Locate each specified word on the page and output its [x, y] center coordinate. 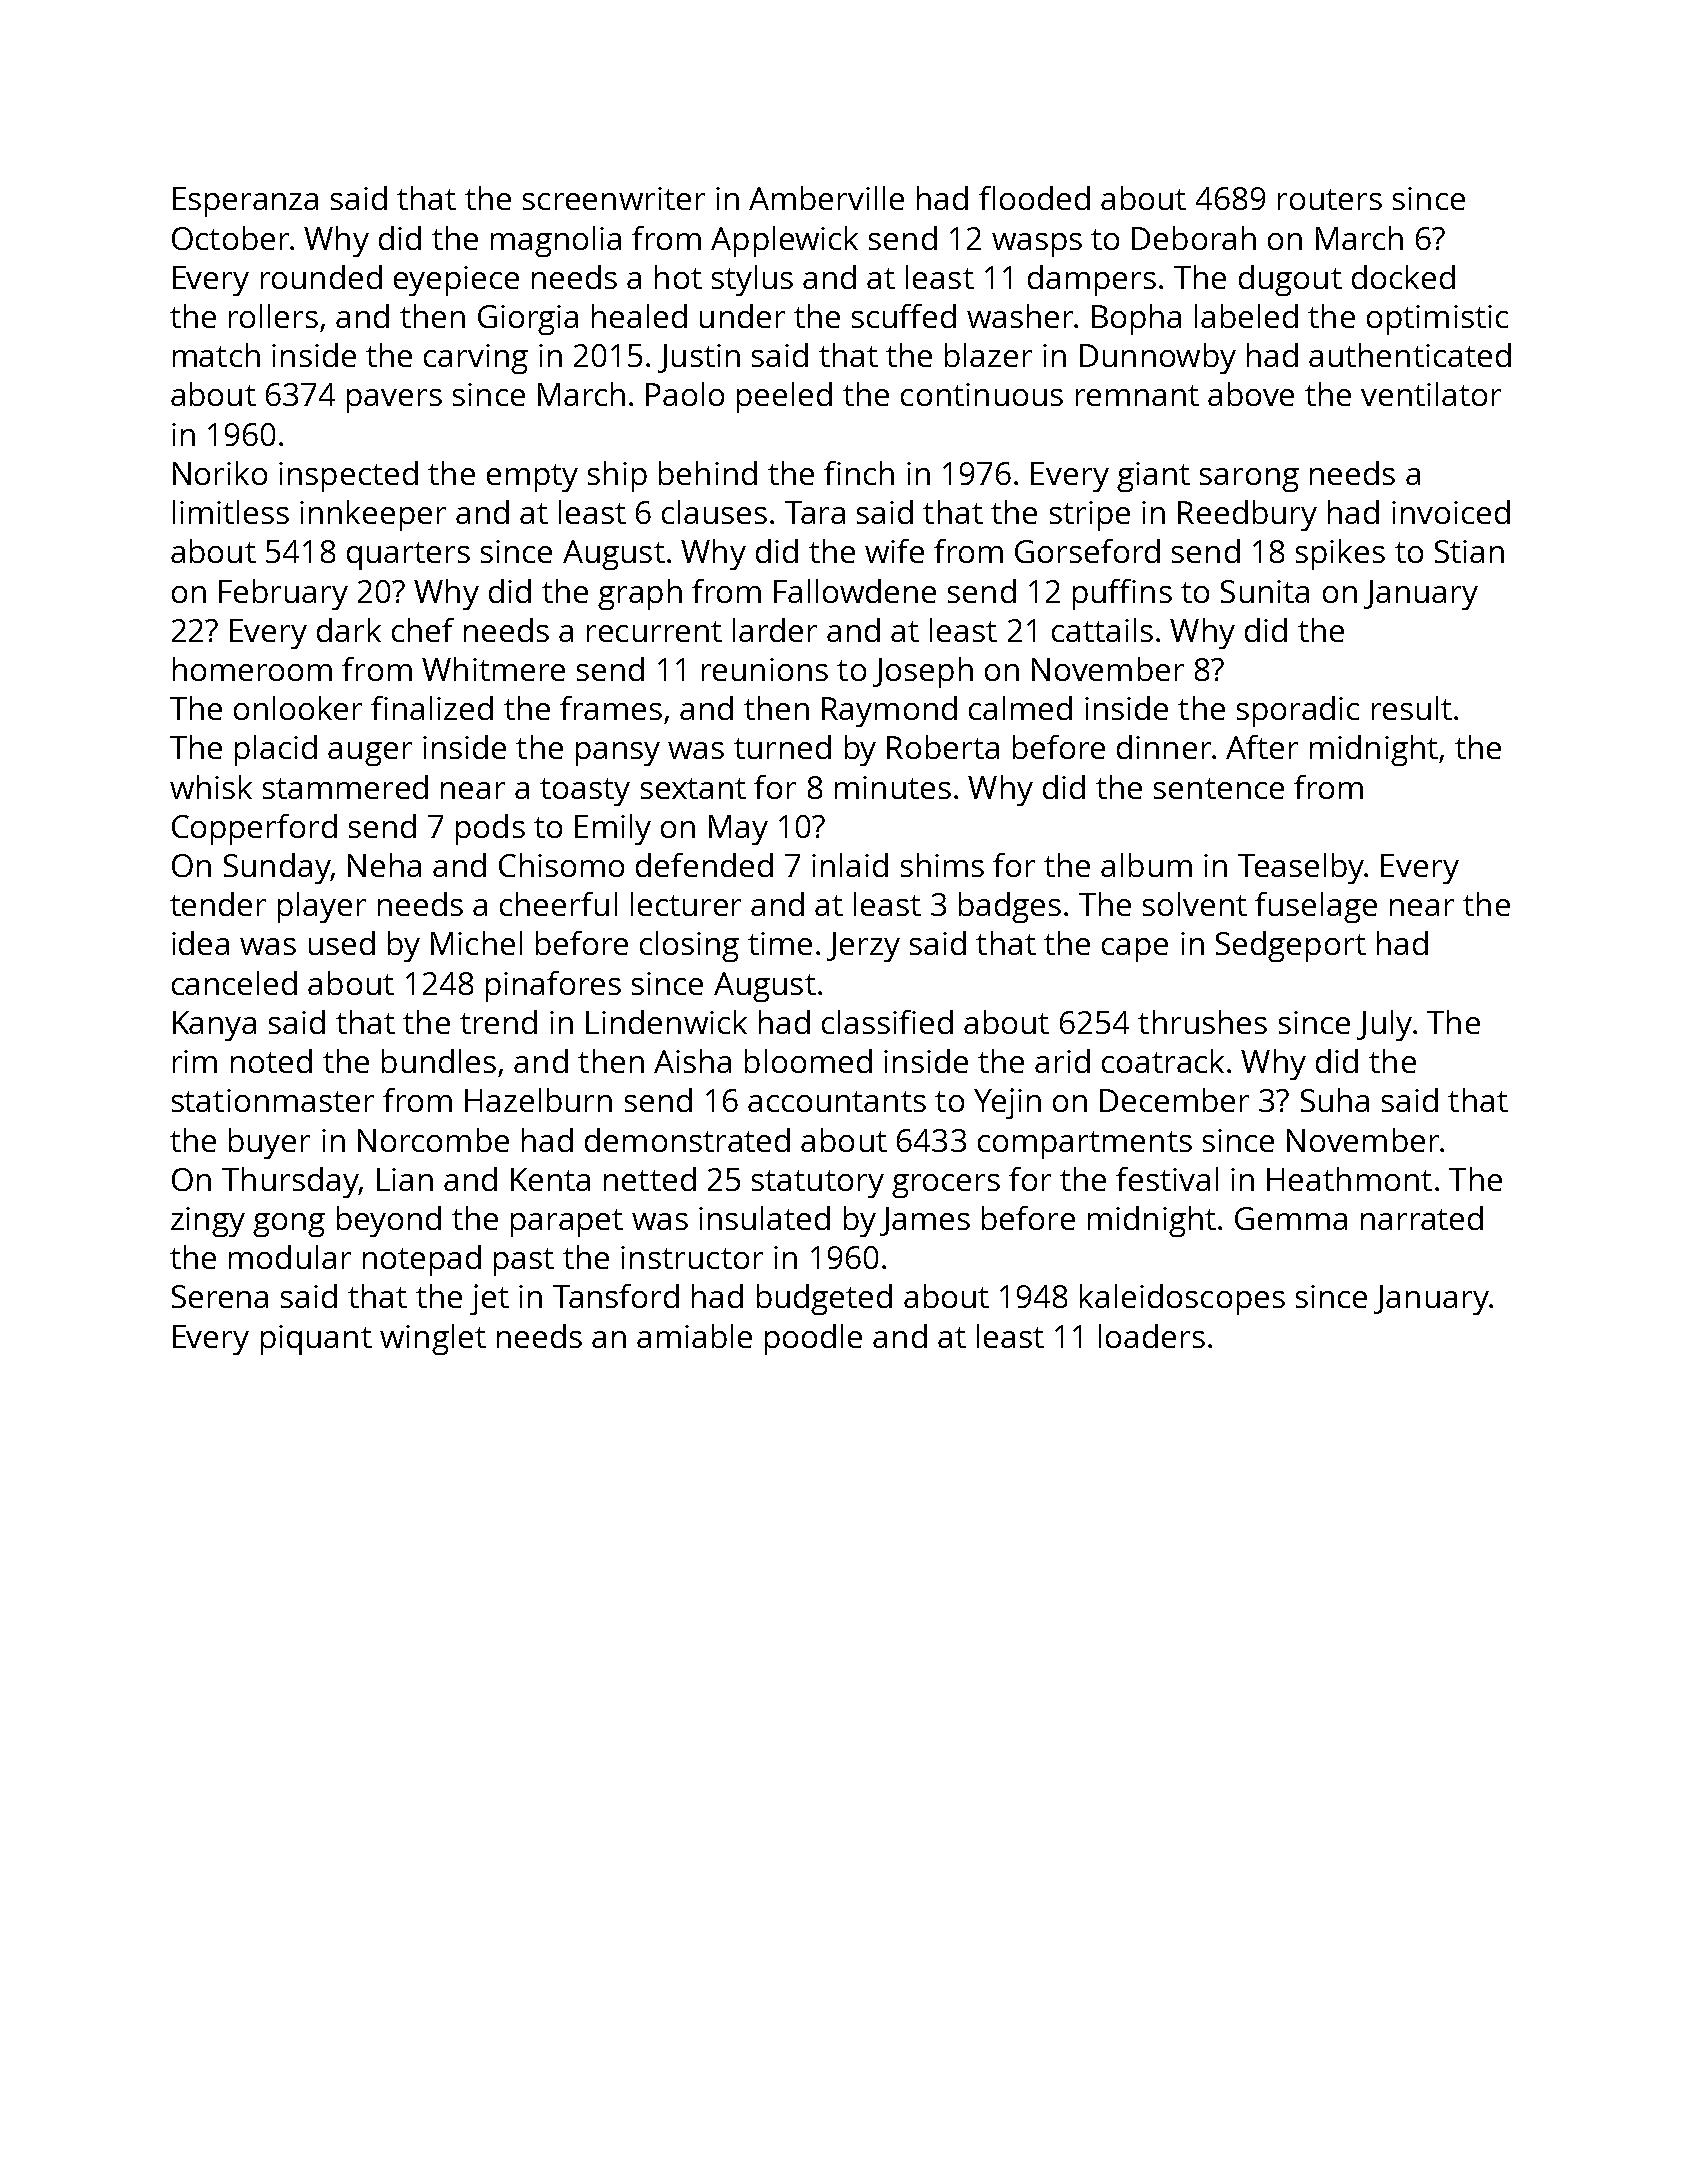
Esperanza [245, 202]
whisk [211, 787]
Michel [476, 943]
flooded [1034, 198]
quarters [408, 556]
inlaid [850, 865]
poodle [813, 1339]
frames [611, 708]
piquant [316, 1340]
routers [1330, 199]
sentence [1219, 788]
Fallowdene [855, 591]
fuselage [1316, 907]
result [1412, 708]
